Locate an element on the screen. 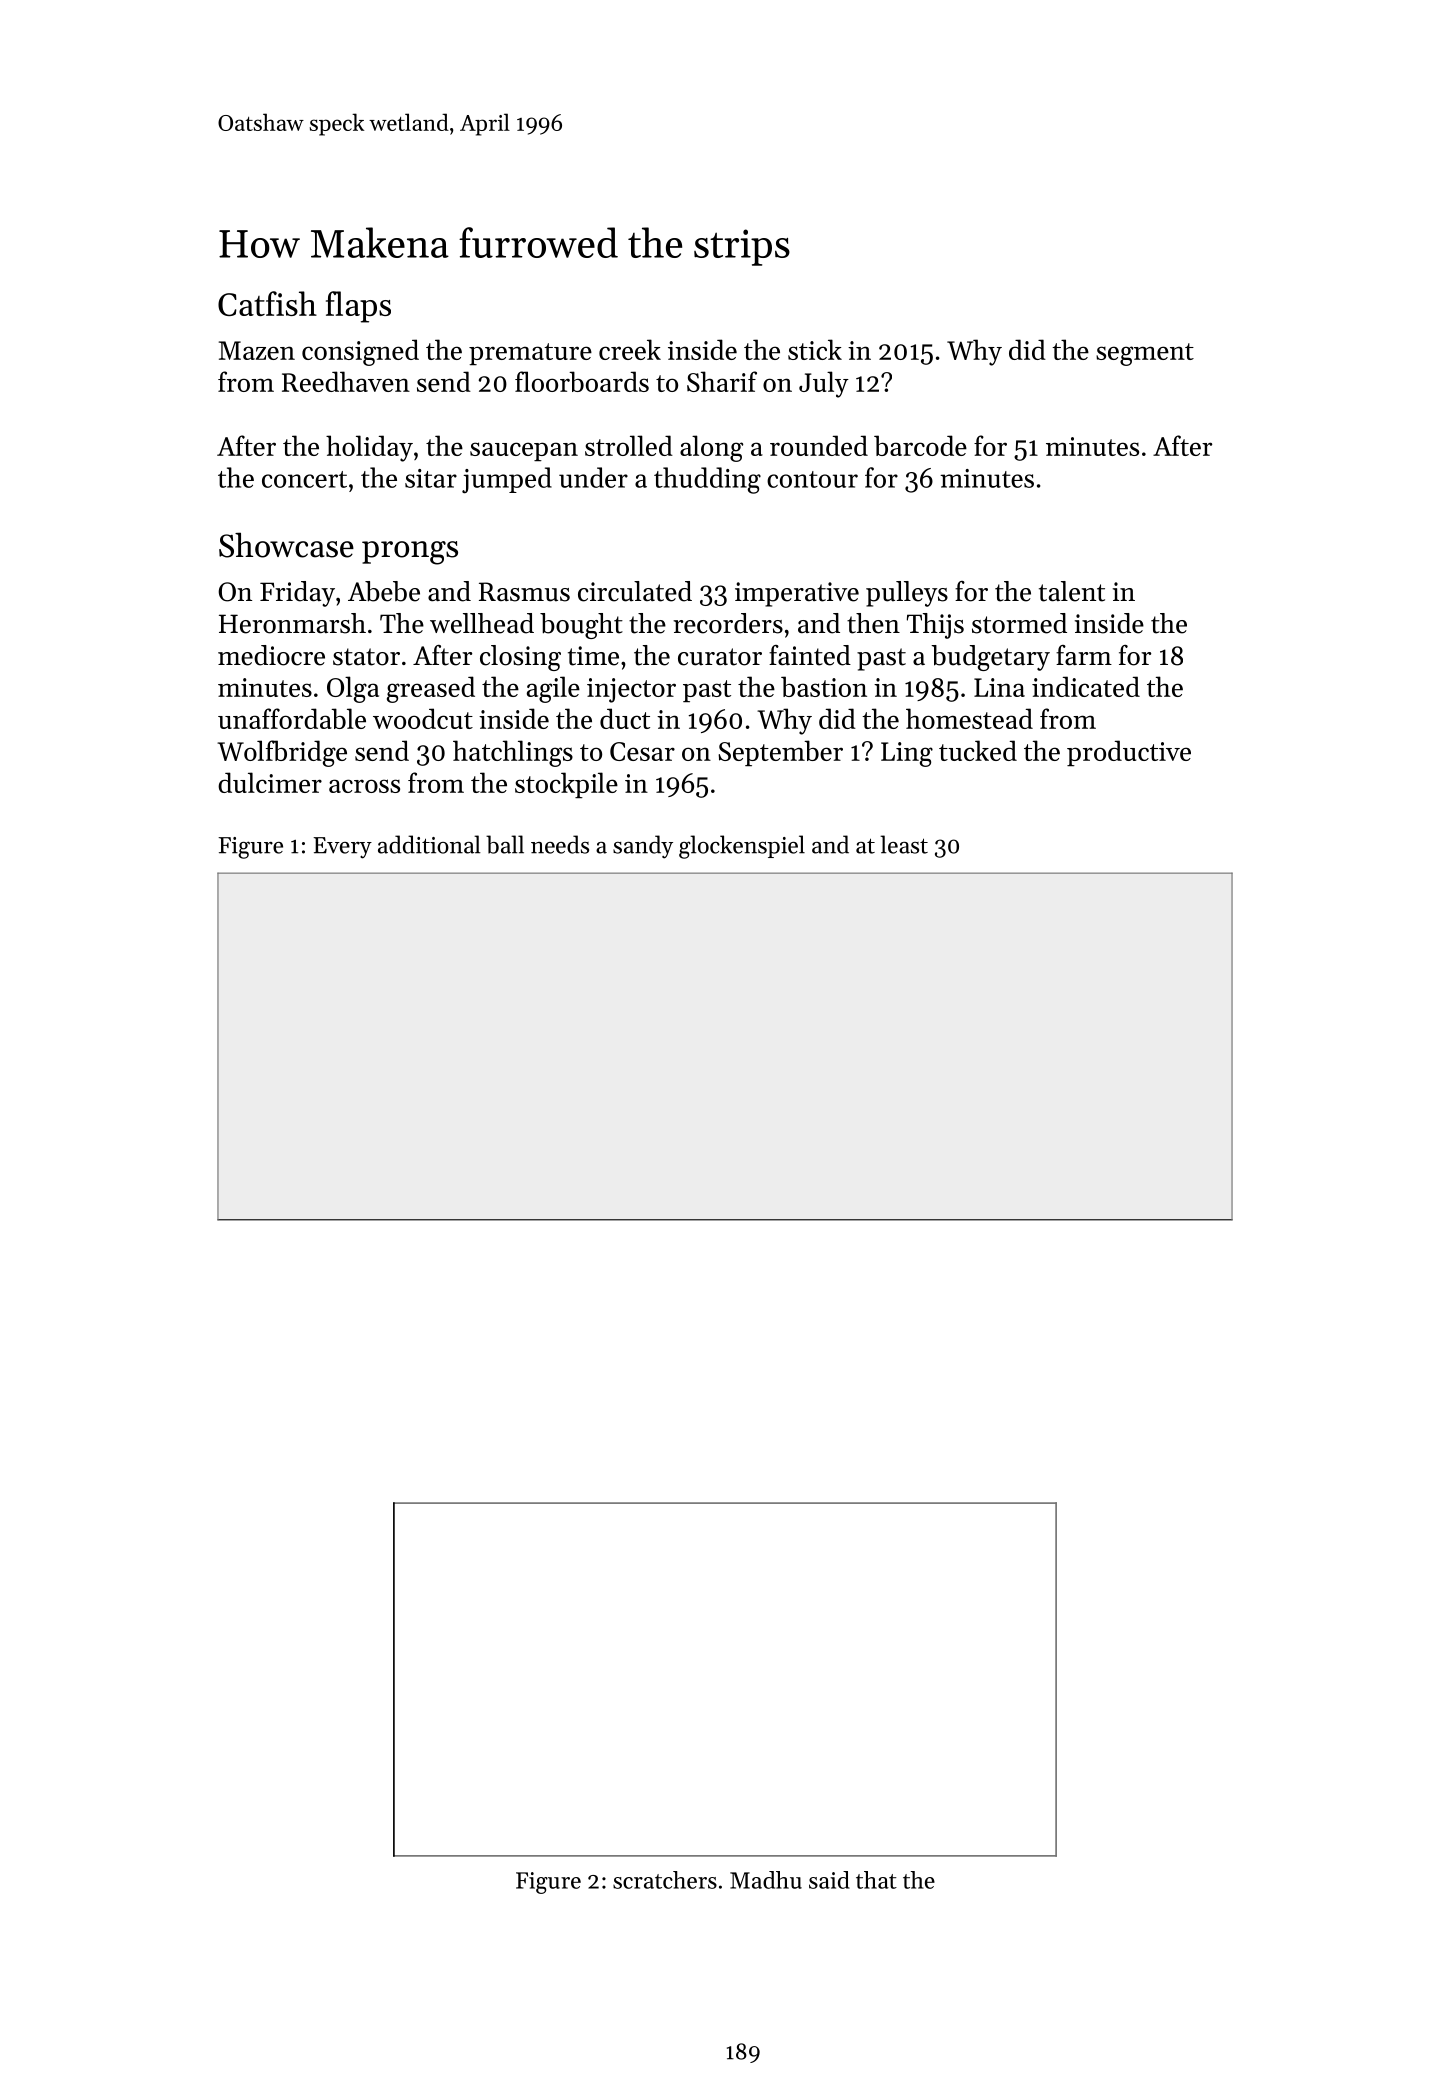 Image resolution: width=1450 pixels, height=2100 pixels. stockpile is located at coordinates (566, 785).
